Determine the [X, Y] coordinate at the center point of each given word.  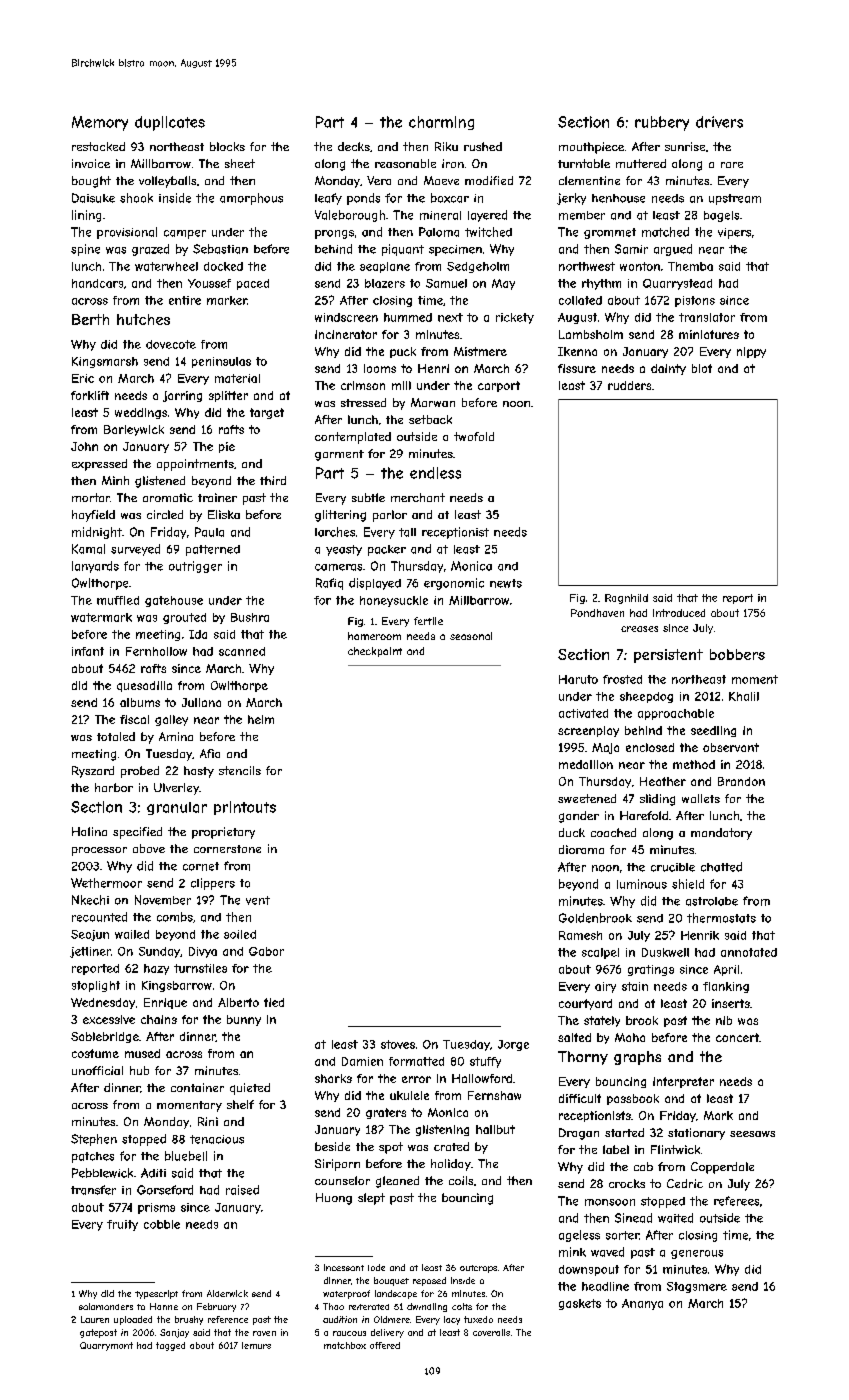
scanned [242, 651]
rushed [483, 146]
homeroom [374, 636]
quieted [250, 1089]
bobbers [737, 654]
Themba [690, 266]
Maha [630, 1037]
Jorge [513, 1045]
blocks [227, 146]
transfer [93, 1190]
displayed [375, 584]
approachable [676, 714]
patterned [213, 550]
